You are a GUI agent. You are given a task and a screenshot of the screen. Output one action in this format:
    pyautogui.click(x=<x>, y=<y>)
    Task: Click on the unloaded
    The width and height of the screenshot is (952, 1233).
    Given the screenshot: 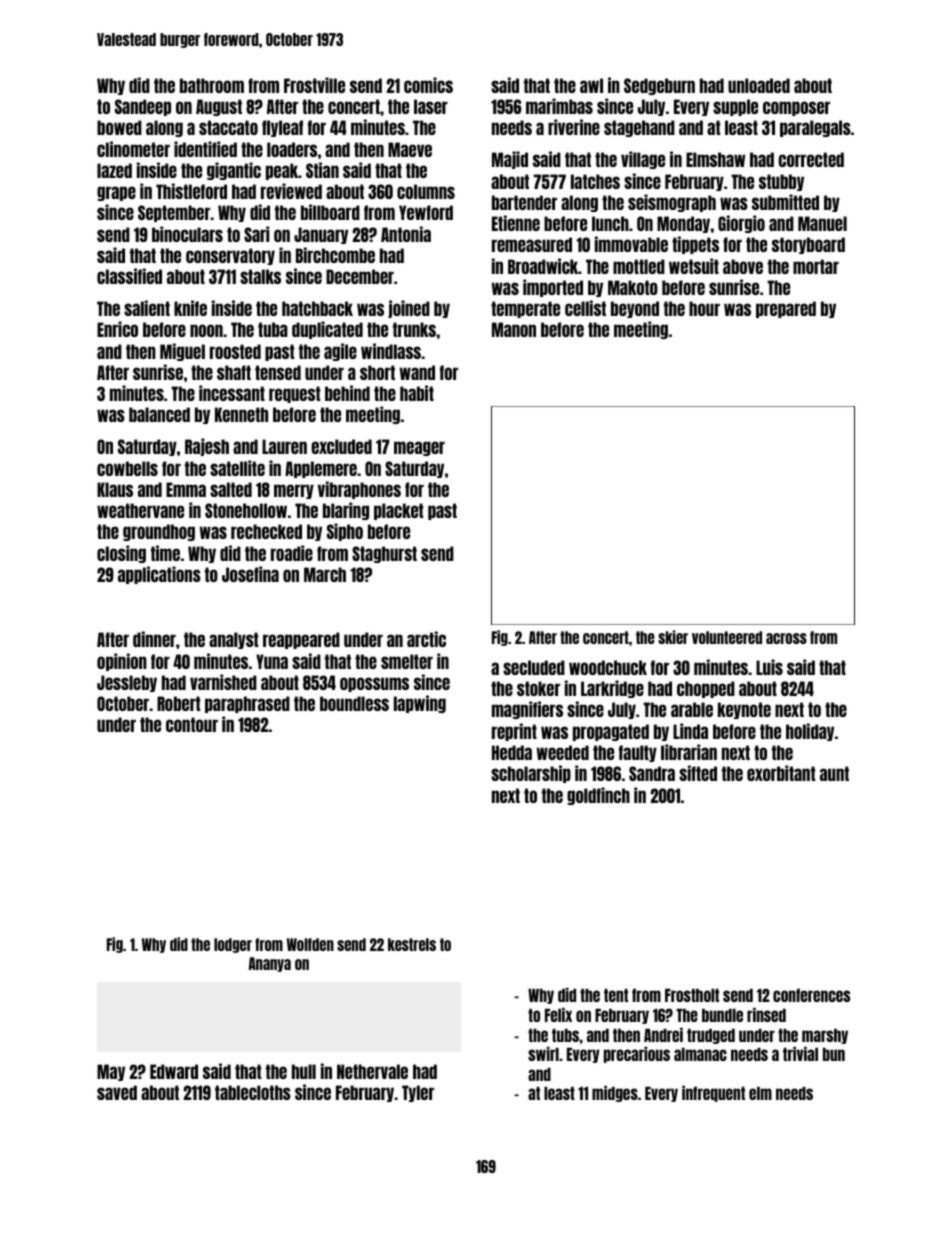 What is the action you would take?
    pyautogui.click(x=759, y=85)
